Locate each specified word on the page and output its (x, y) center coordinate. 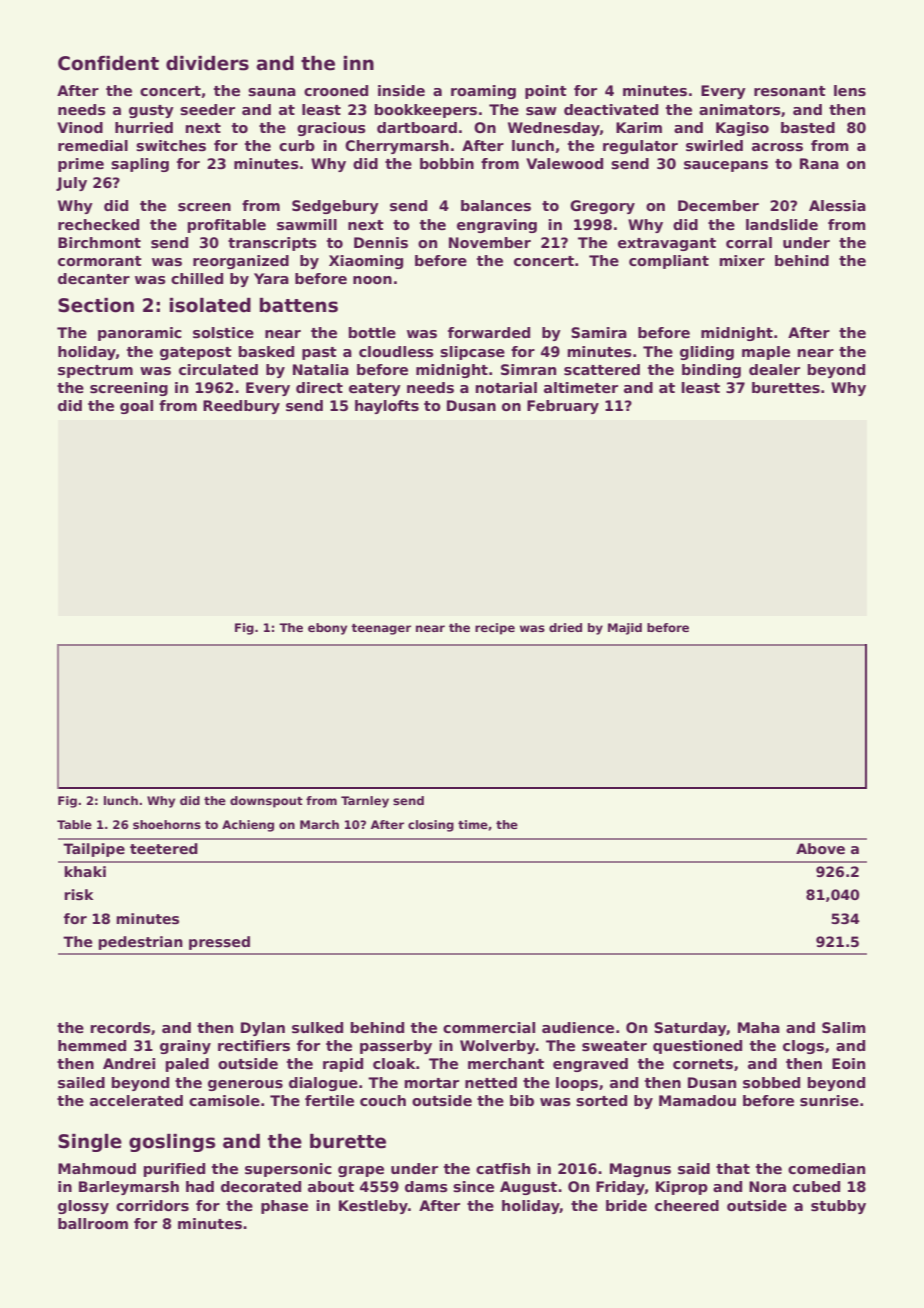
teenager (381, 629)
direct (319, 387)
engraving (497, 226)
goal (136, 407)
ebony (327, 629)
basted (808, 127)
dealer (774, 369)
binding (711, 371)
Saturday (690, 1029)
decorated (261, 1186)
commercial (489, 1027)
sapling (140, 165)
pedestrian (140, 943)
